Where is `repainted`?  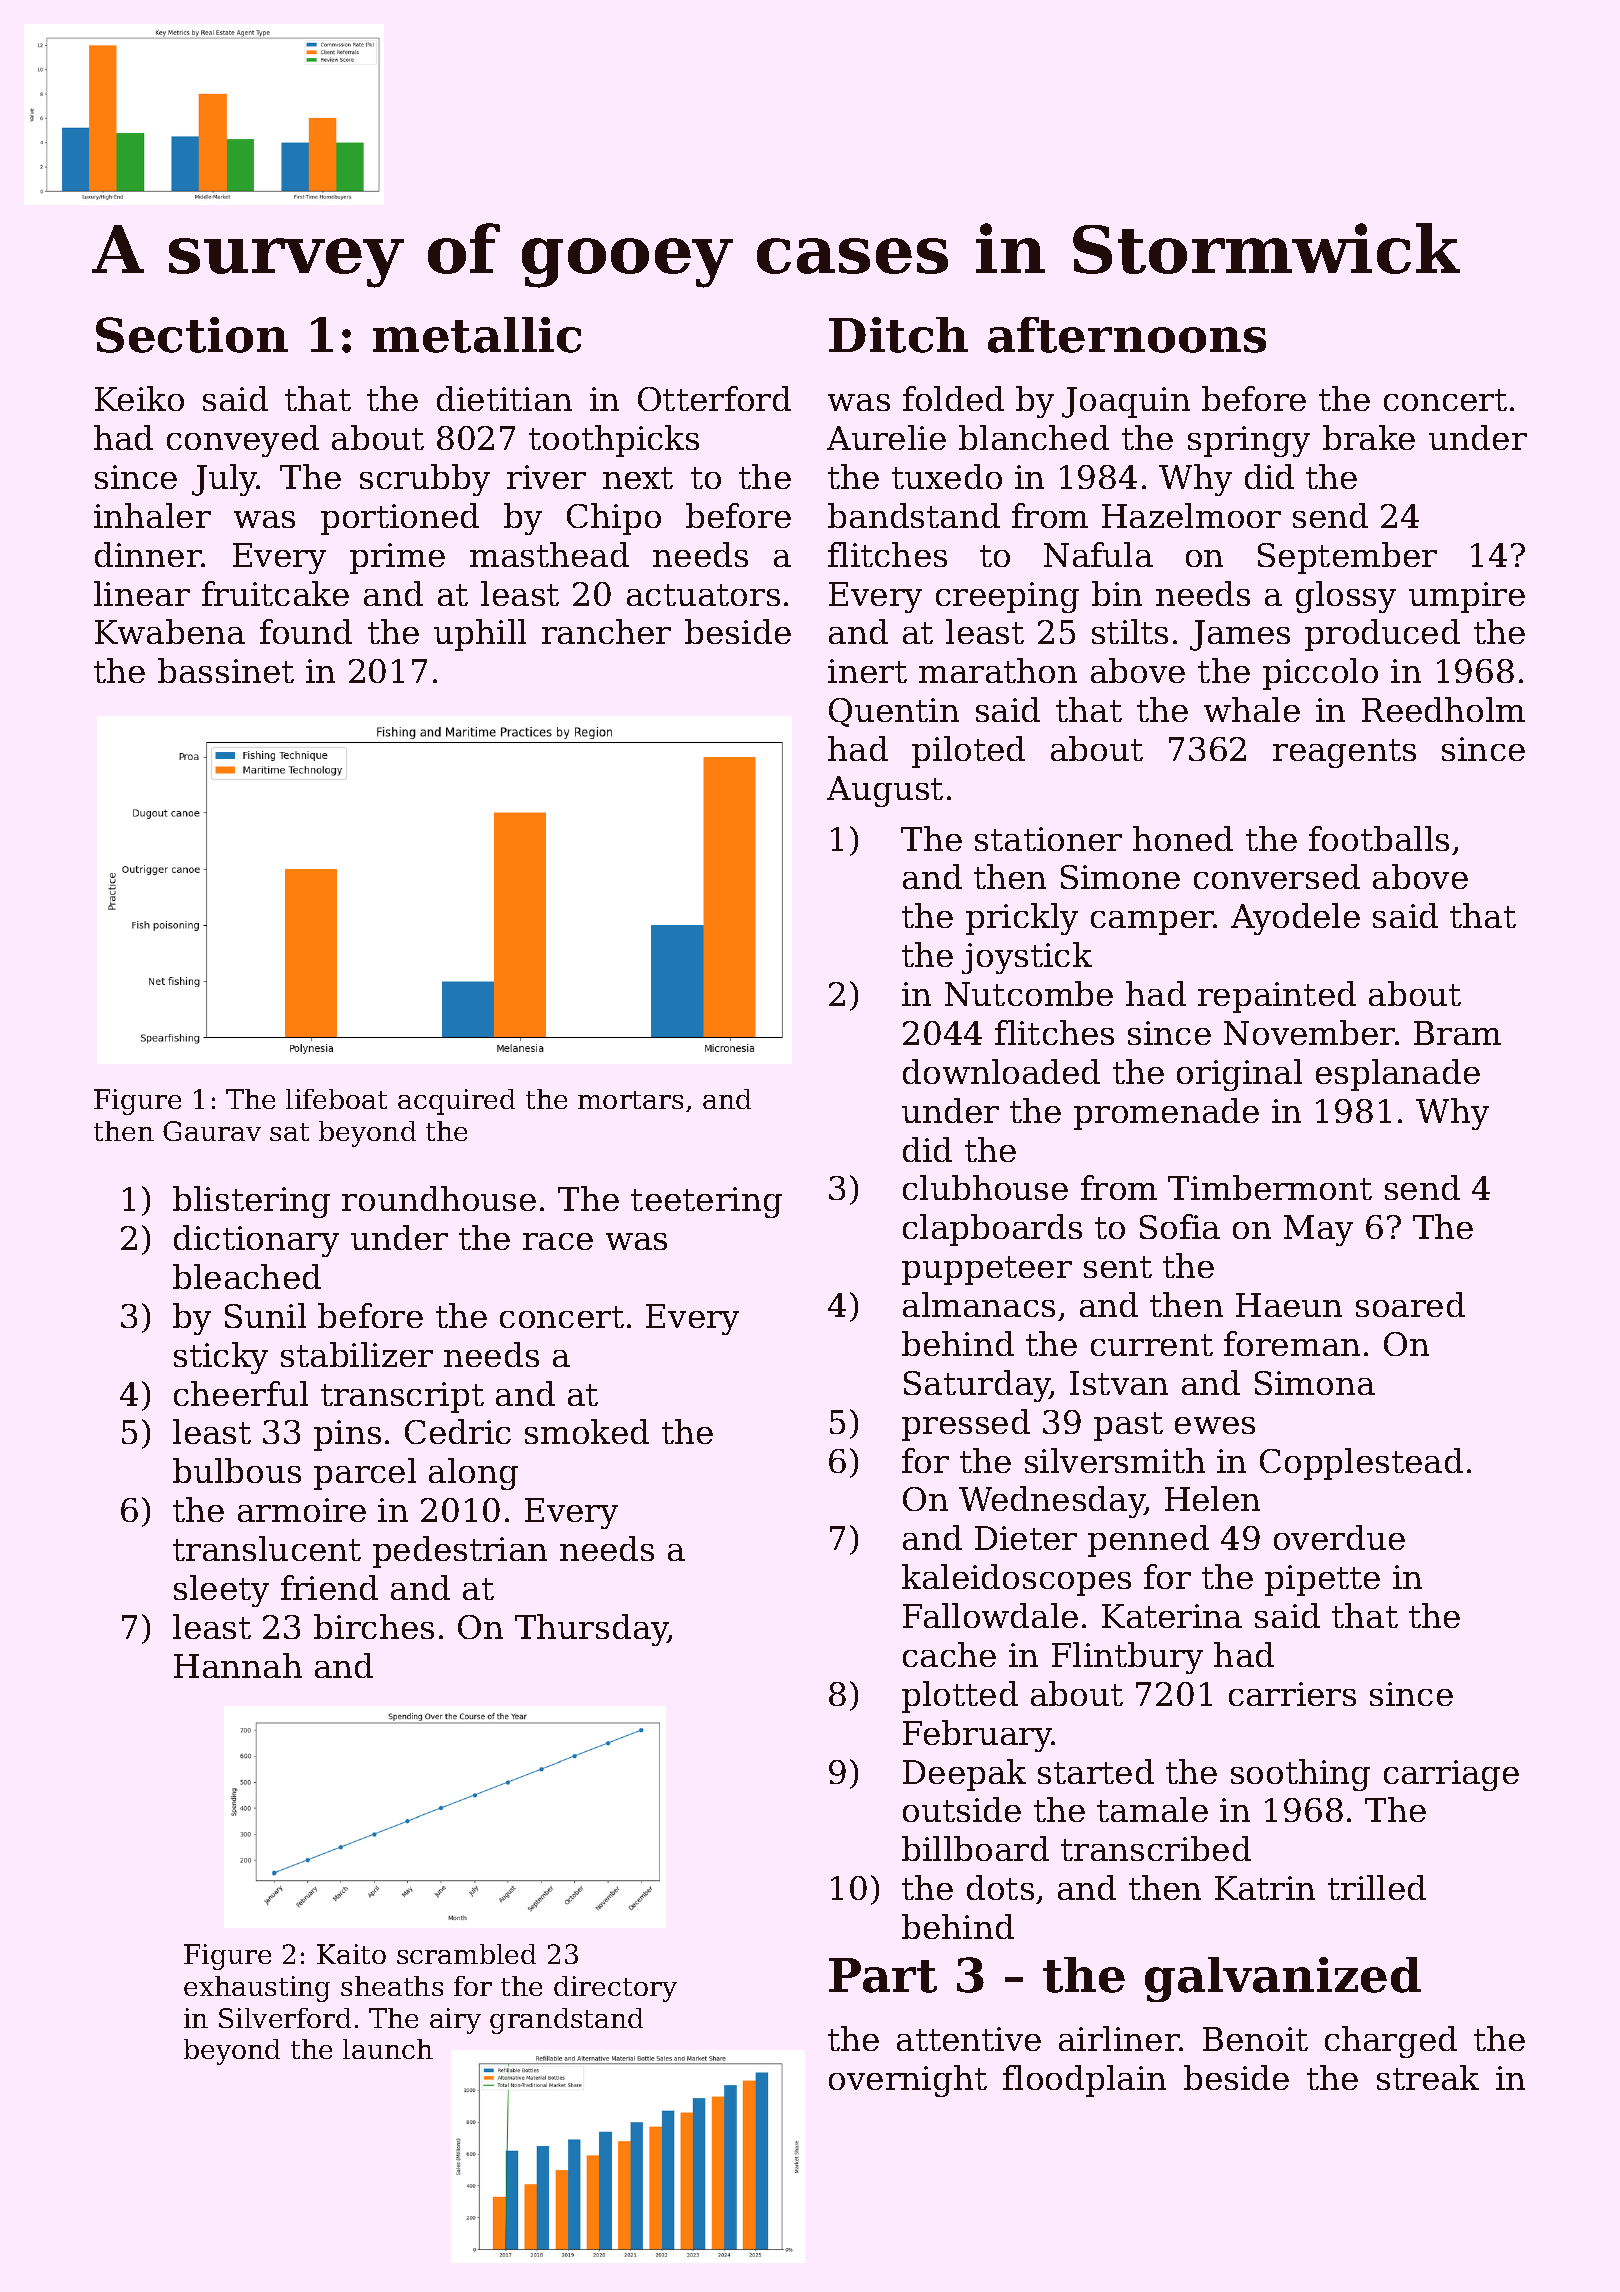
repainted is located at coordinates (1277, 997).
